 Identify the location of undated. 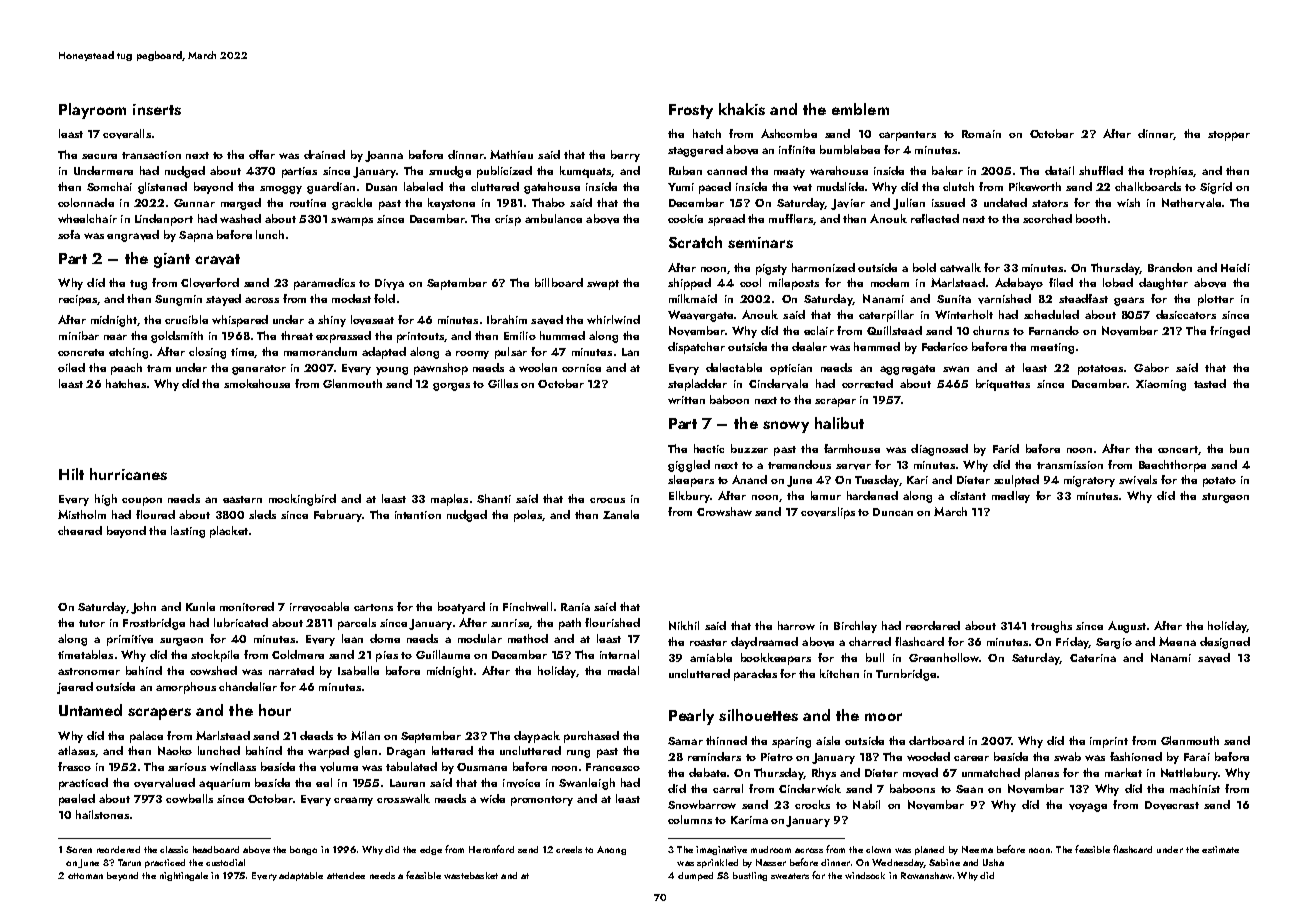
(1005, 202).
